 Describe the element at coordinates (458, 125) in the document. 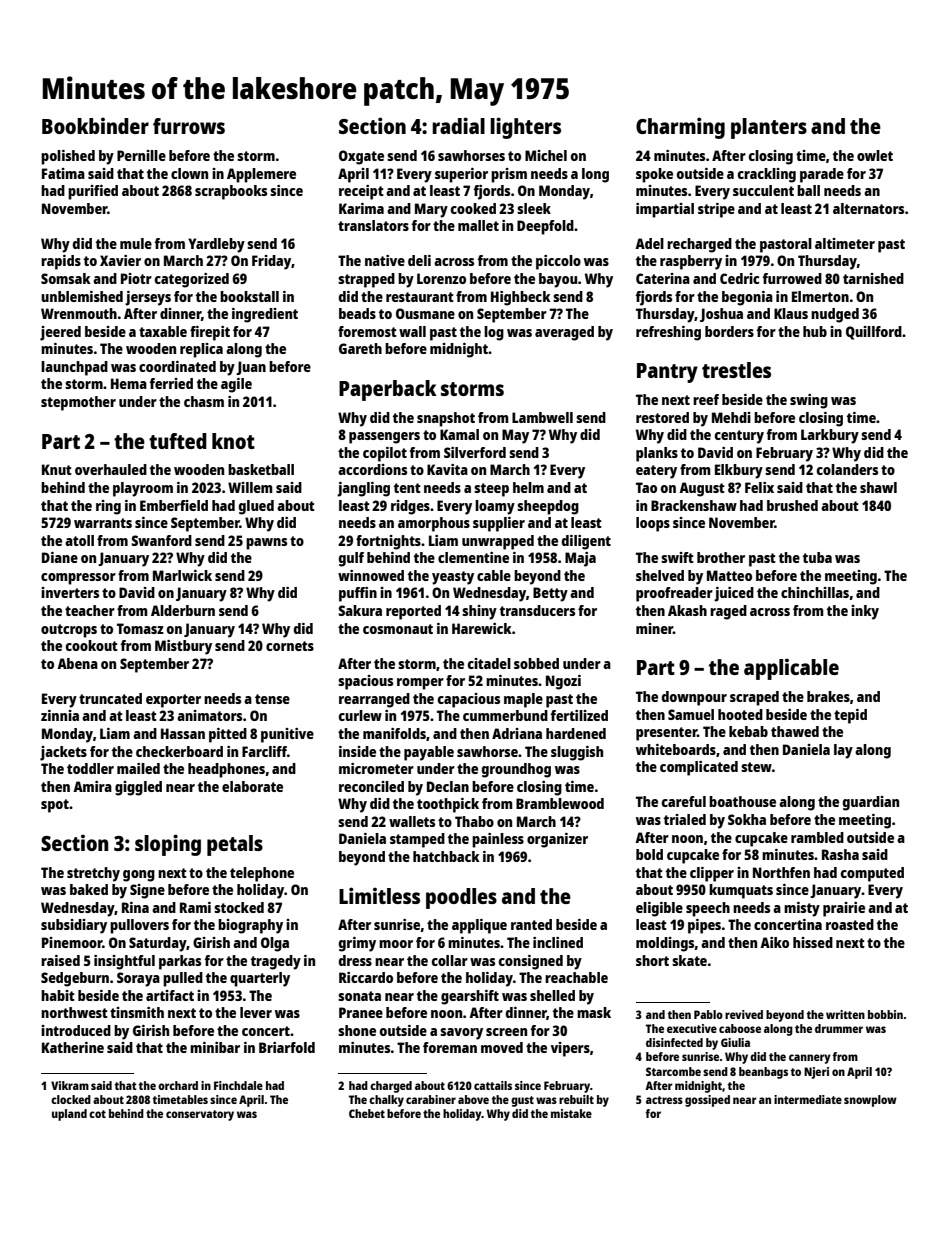

I see `radial` at that location.
